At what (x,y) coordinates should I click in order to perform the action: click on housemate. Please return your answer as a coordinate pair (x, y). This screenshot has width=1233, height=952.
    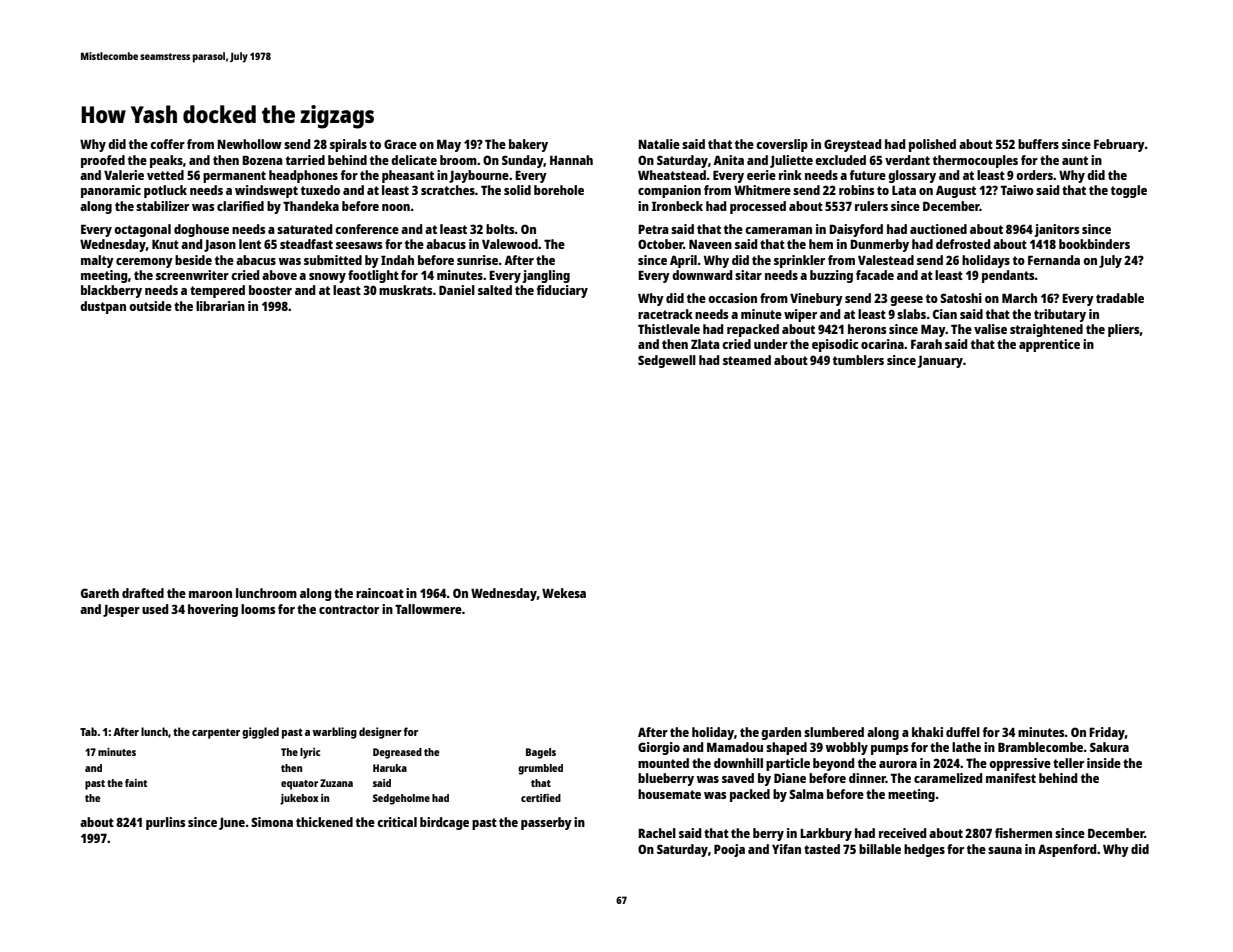
    Looking at the image, I should click on (669, 794).
